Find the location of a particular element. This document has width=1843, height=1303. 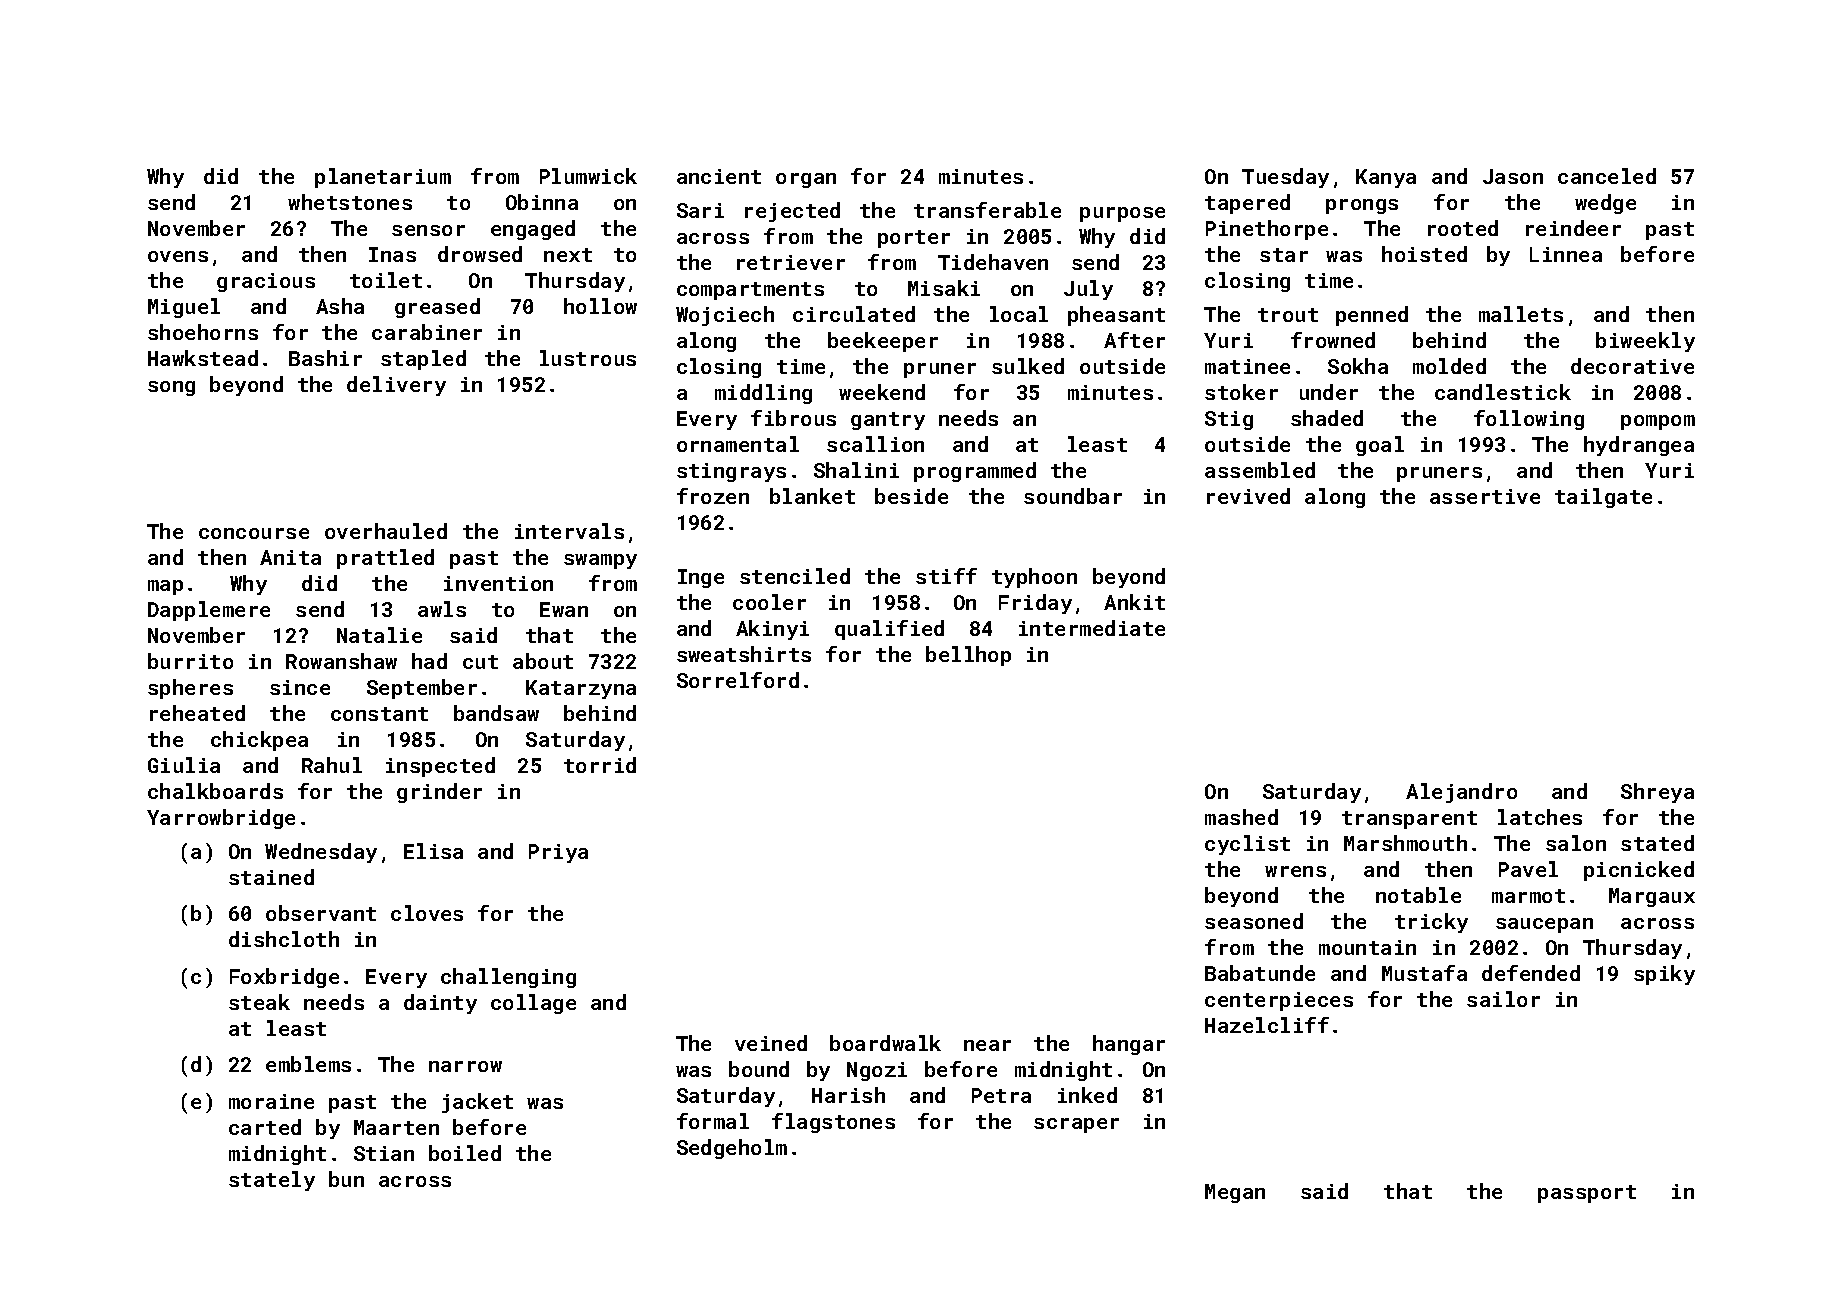

Mustafa is located at coordinates (1424, 973).
